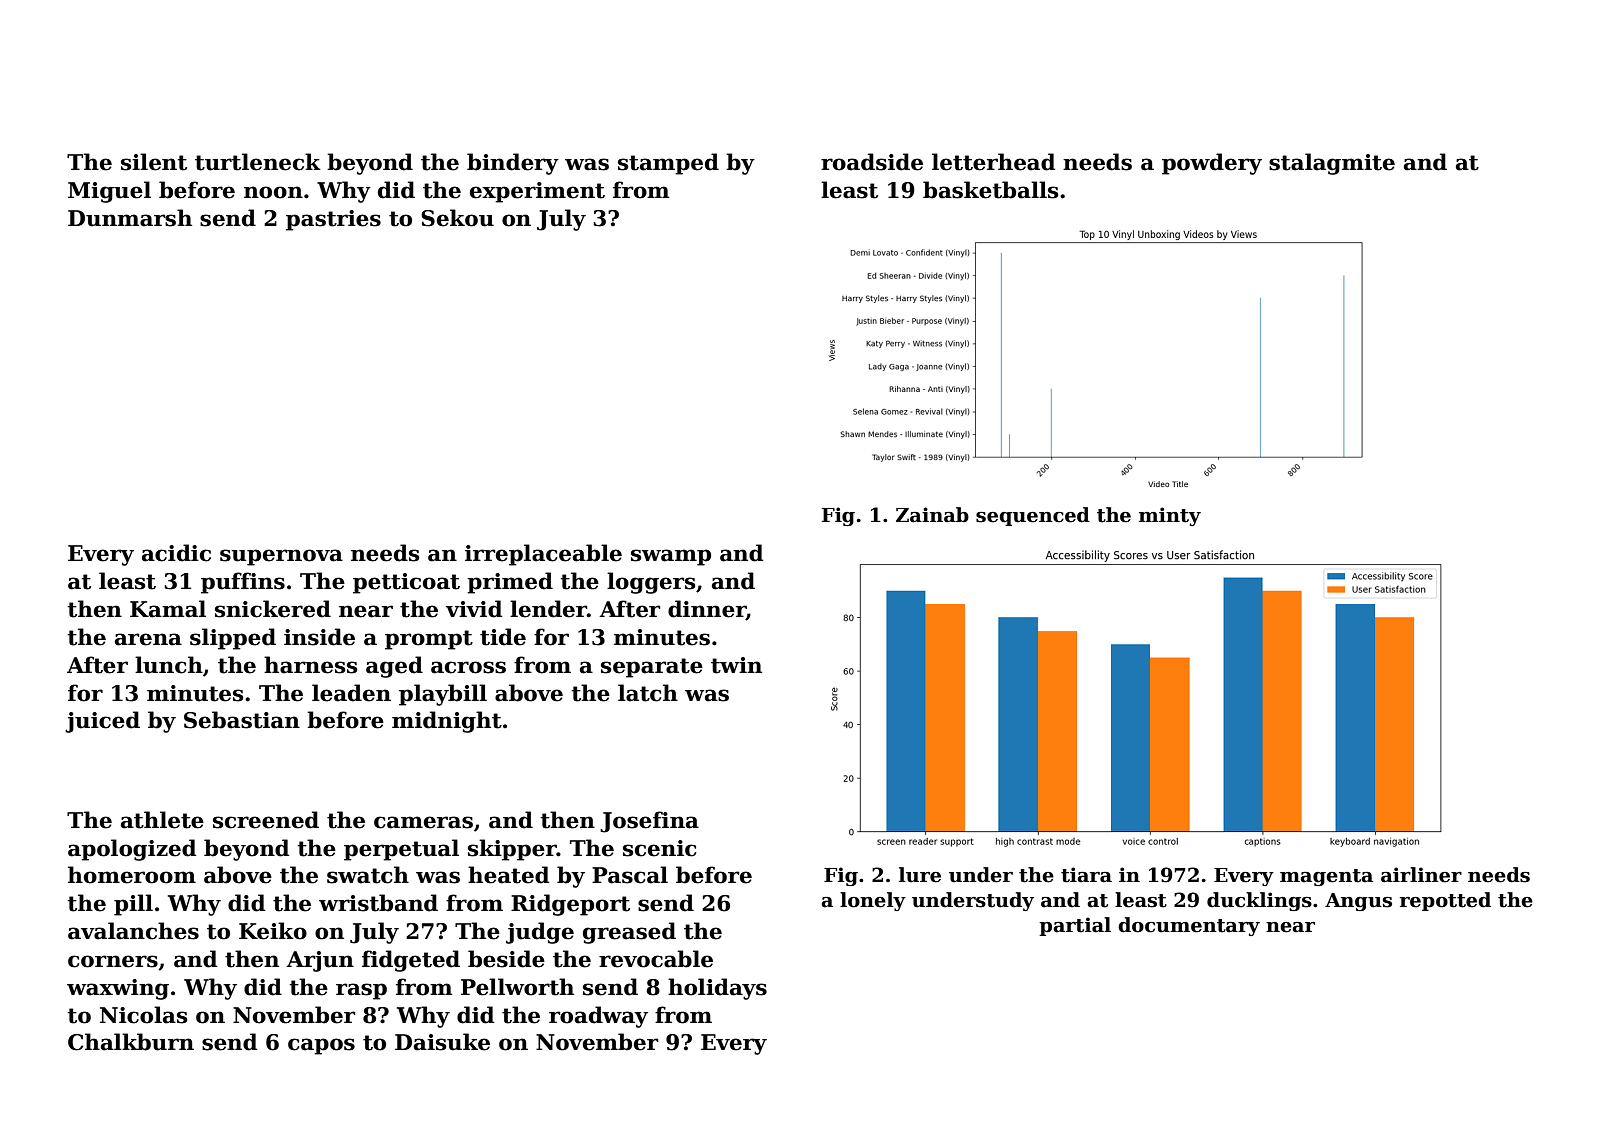 The width and height of the page is (1601, 1132). I want to click on Sekou, so click(457, 218).
